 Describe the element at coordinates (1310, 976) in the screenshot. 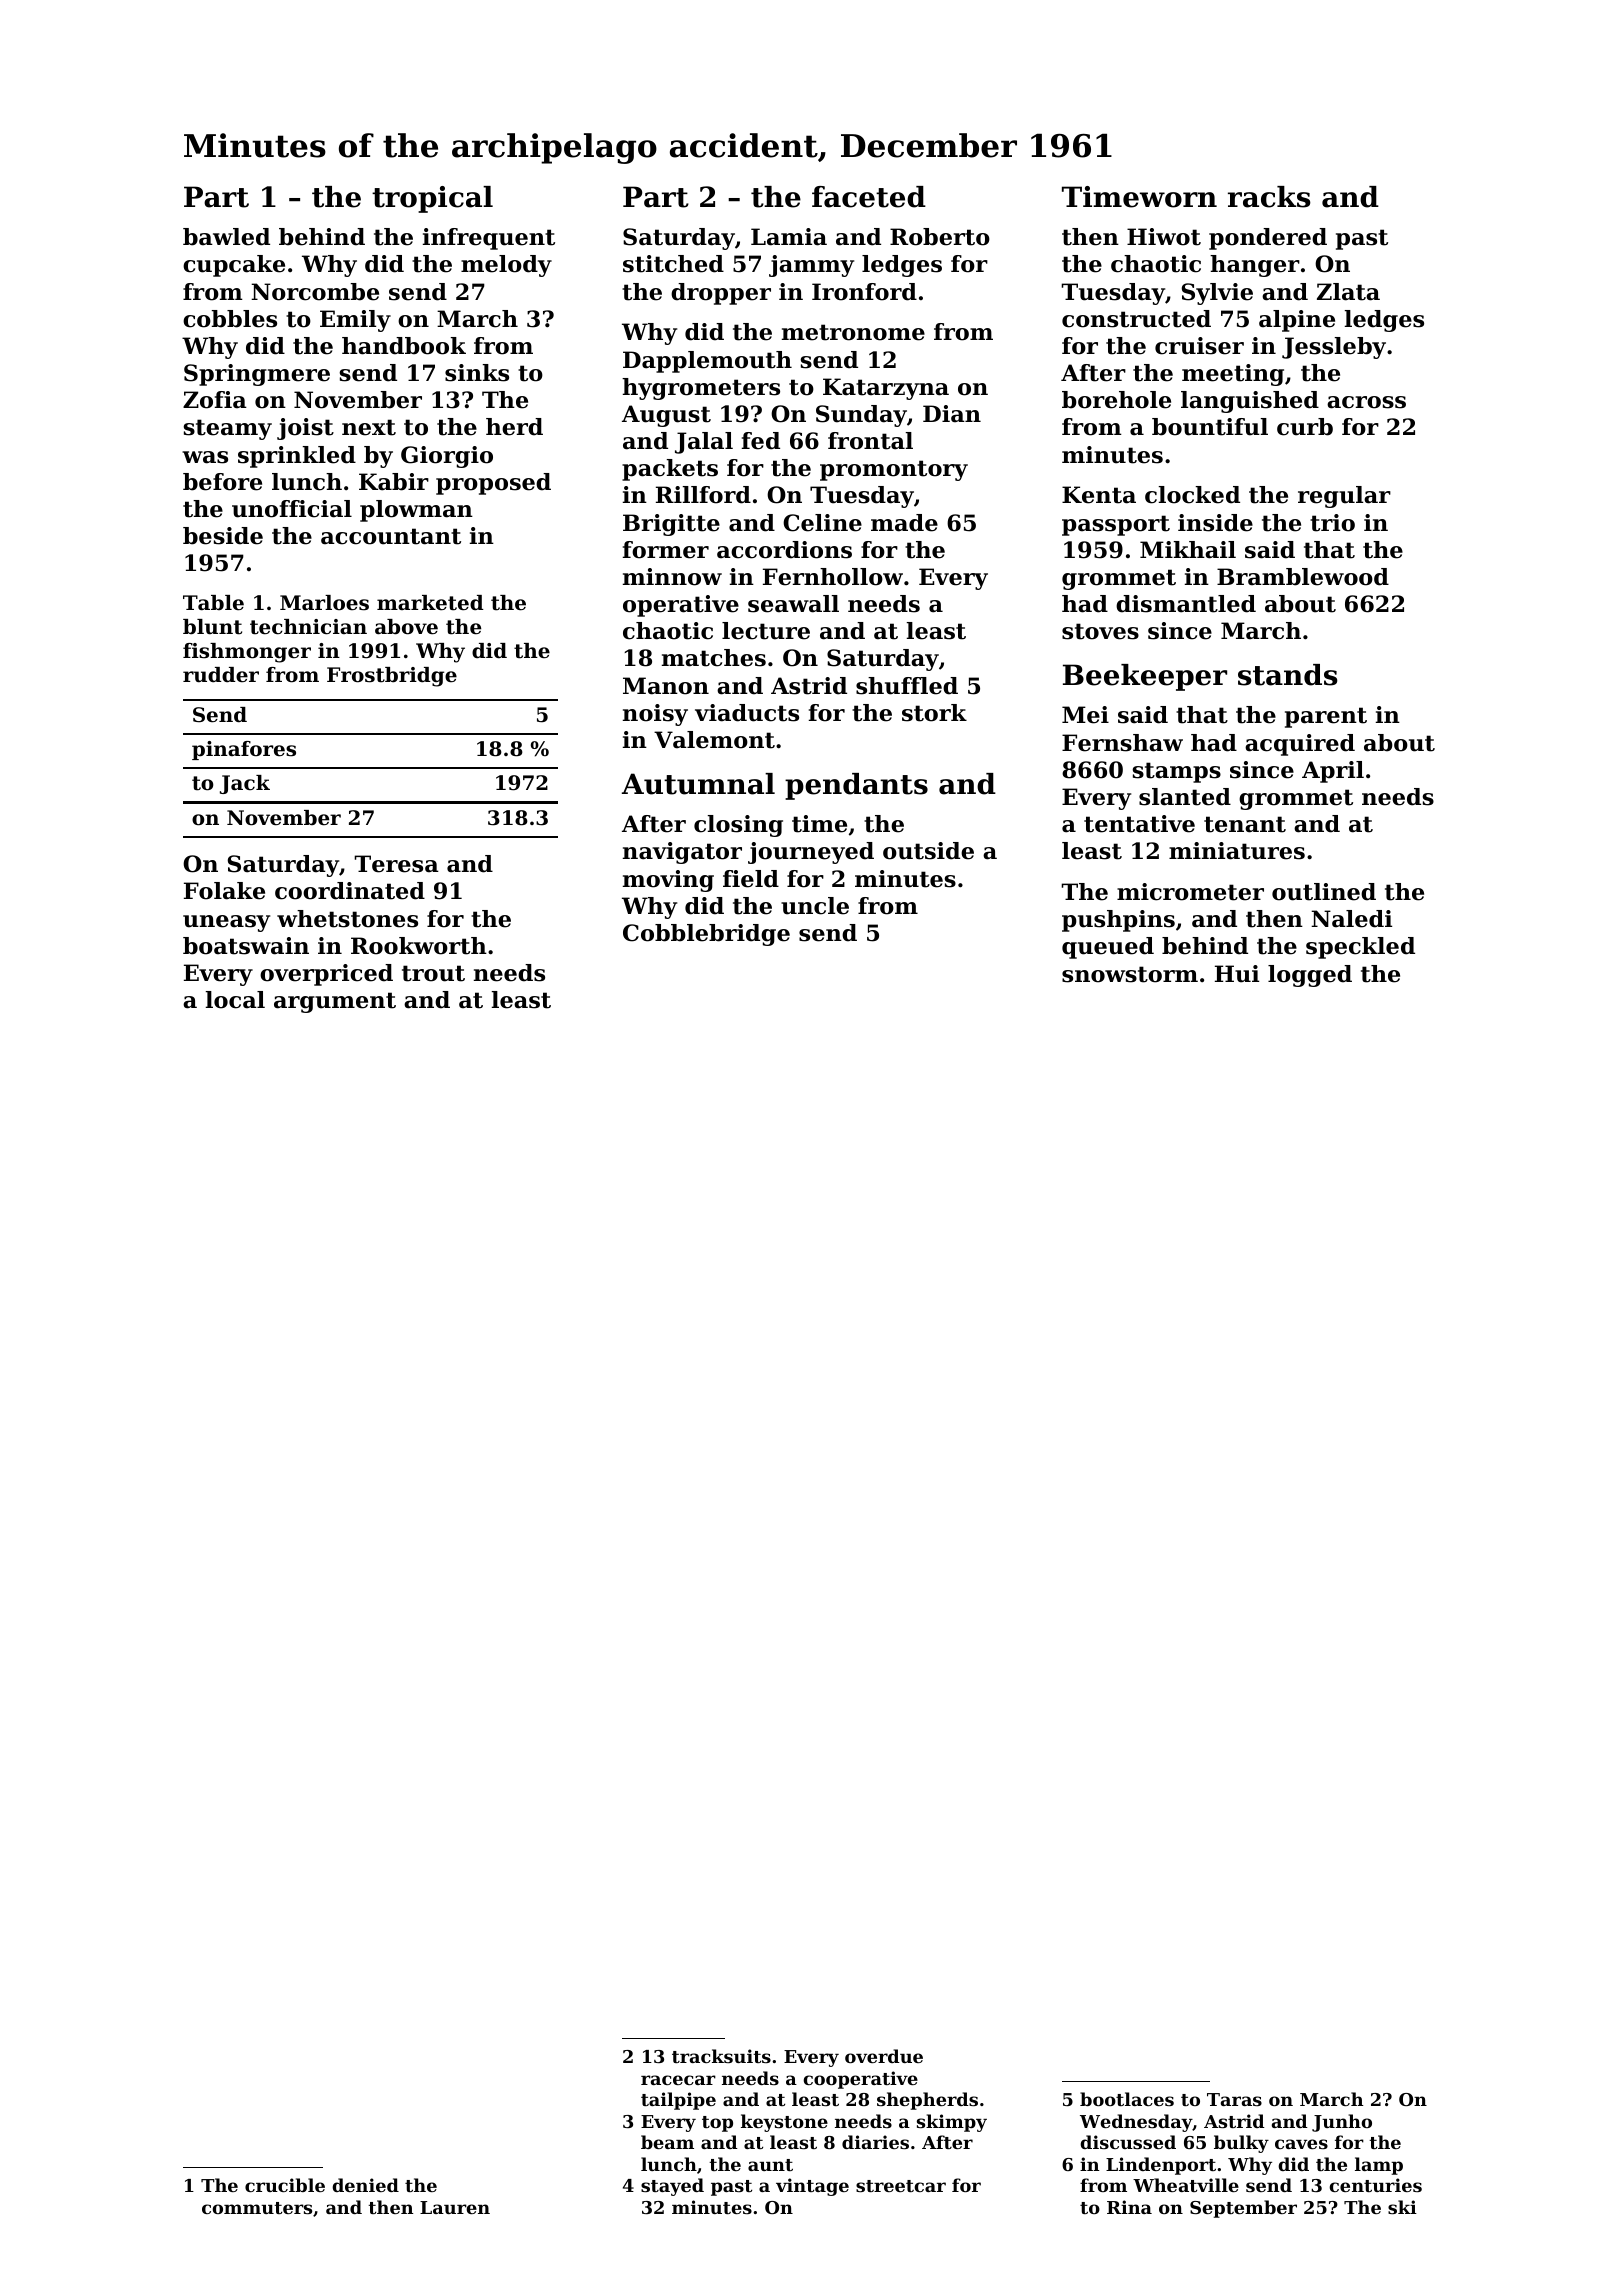

I see `logged` at that location.
